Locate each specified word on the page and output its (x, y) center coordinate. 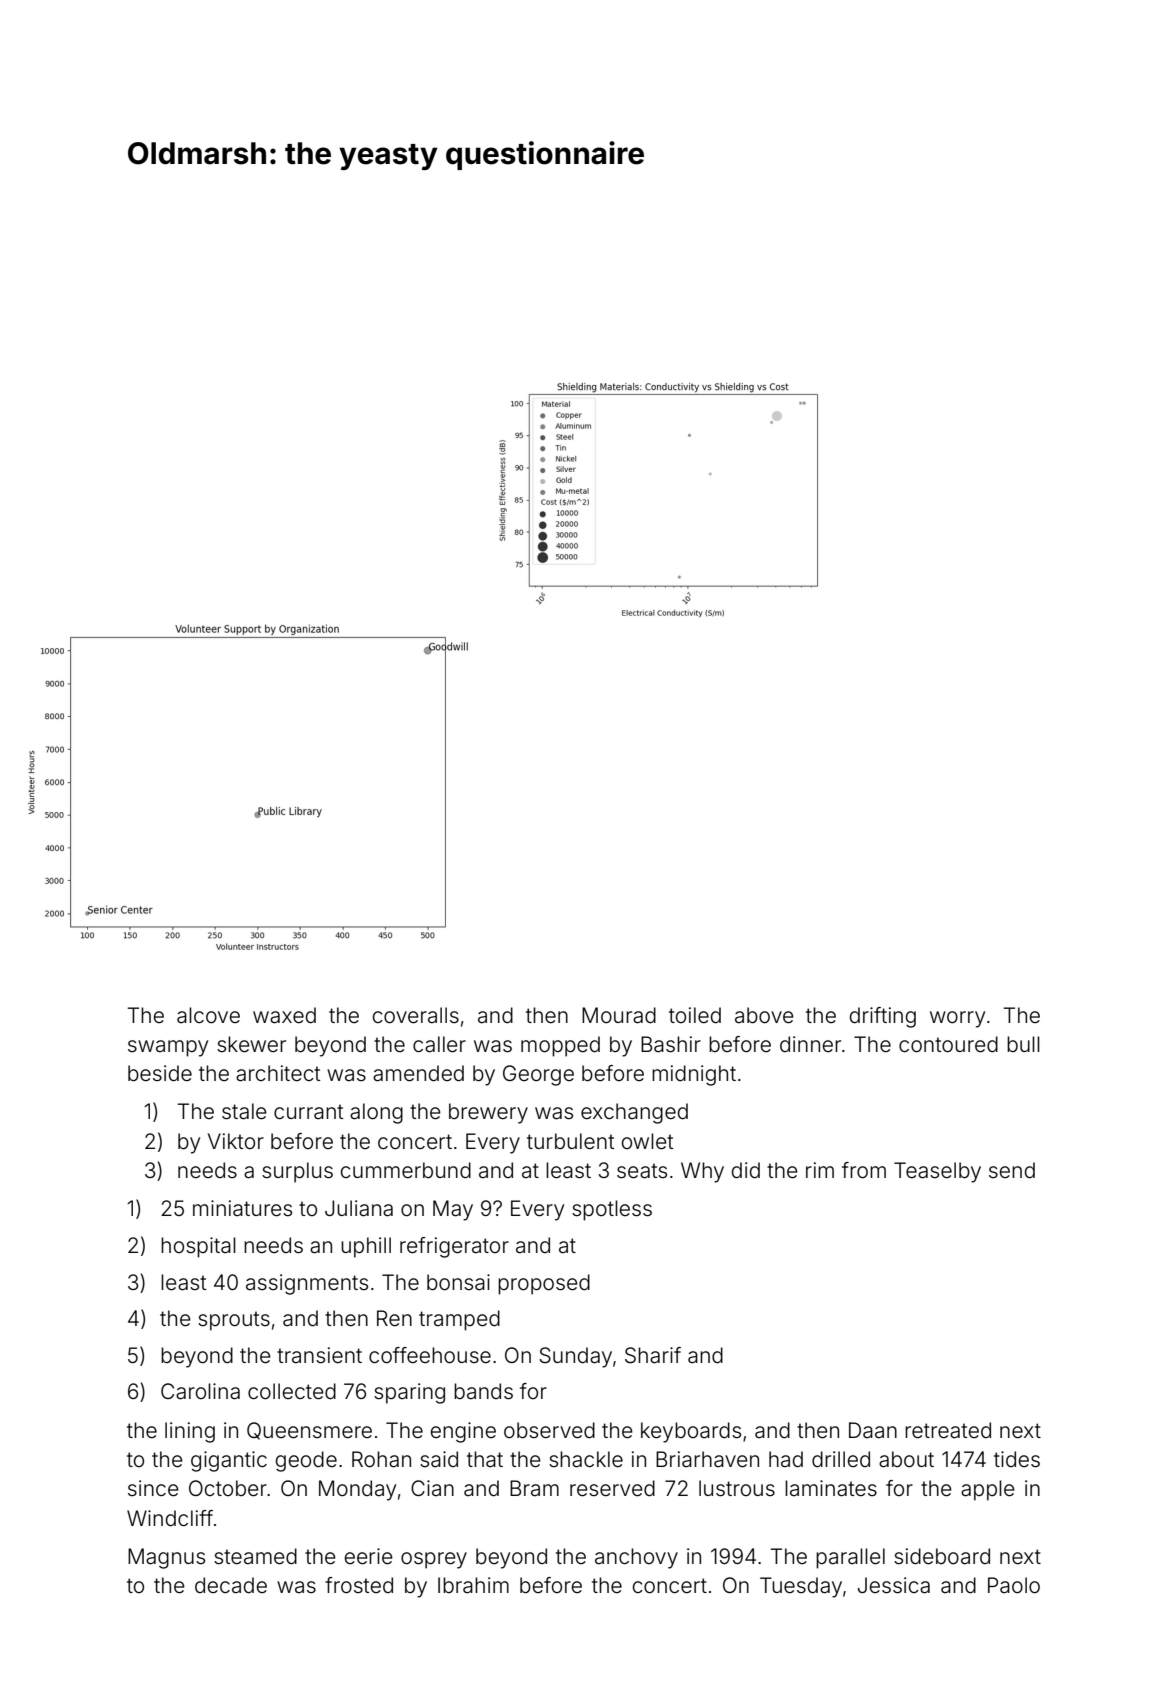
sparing (409, 1393)
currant (308, 1112)
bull (1023, 1044)
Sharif (653, 1355)
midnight (694, 1075)
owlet (647, 1141)
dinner (810, 1044)
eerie (369, 1556)
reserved (612, 1488)
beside (160, 1073)
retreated (948, 1430)
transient (319, 1355)
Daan (873, 1430)
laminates (831, 1488)
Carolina (200, 1391)
